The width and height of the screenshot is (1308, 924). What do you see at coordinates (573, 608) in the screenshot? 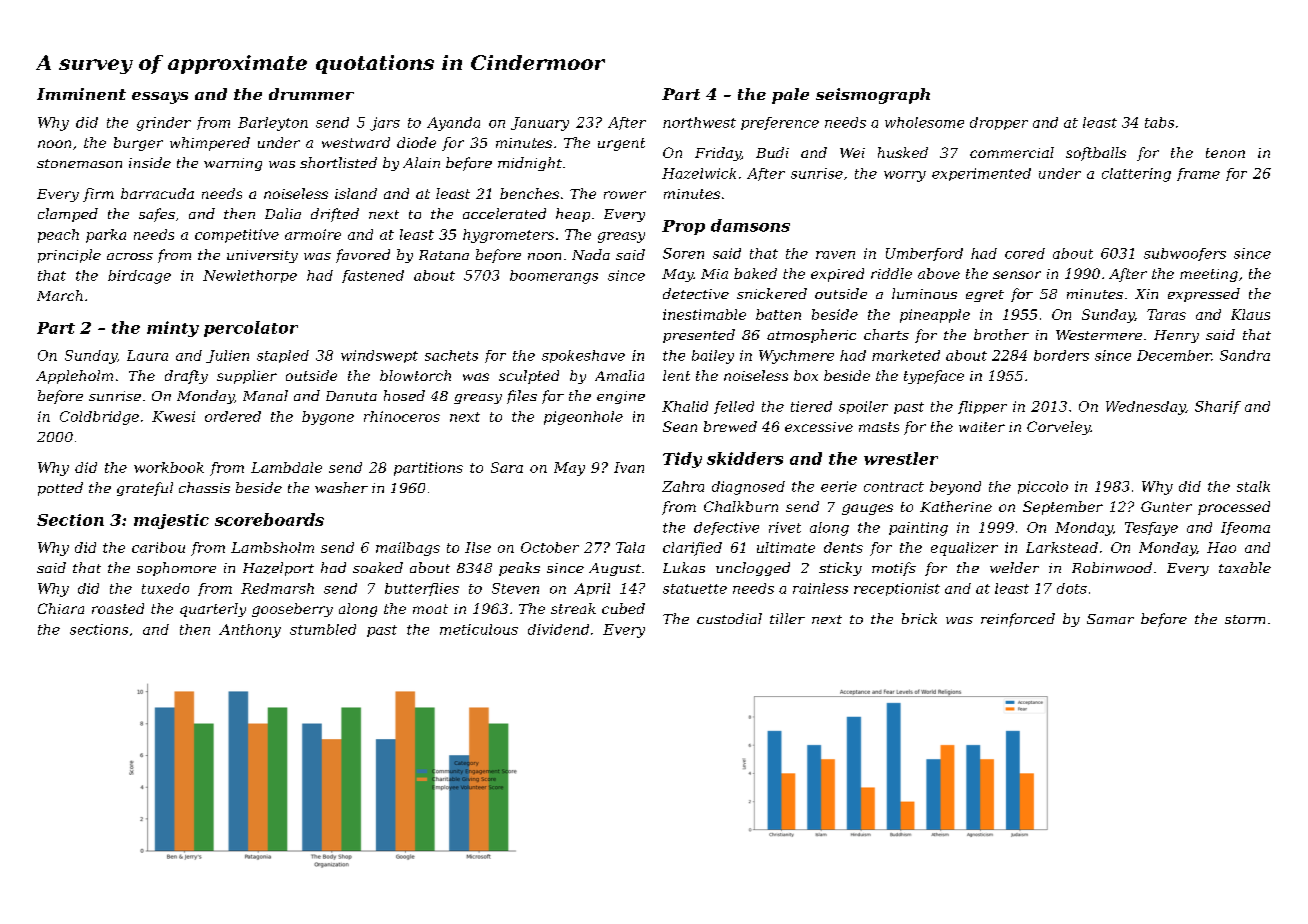
I see `streak` at bounding box center [573, 608].
